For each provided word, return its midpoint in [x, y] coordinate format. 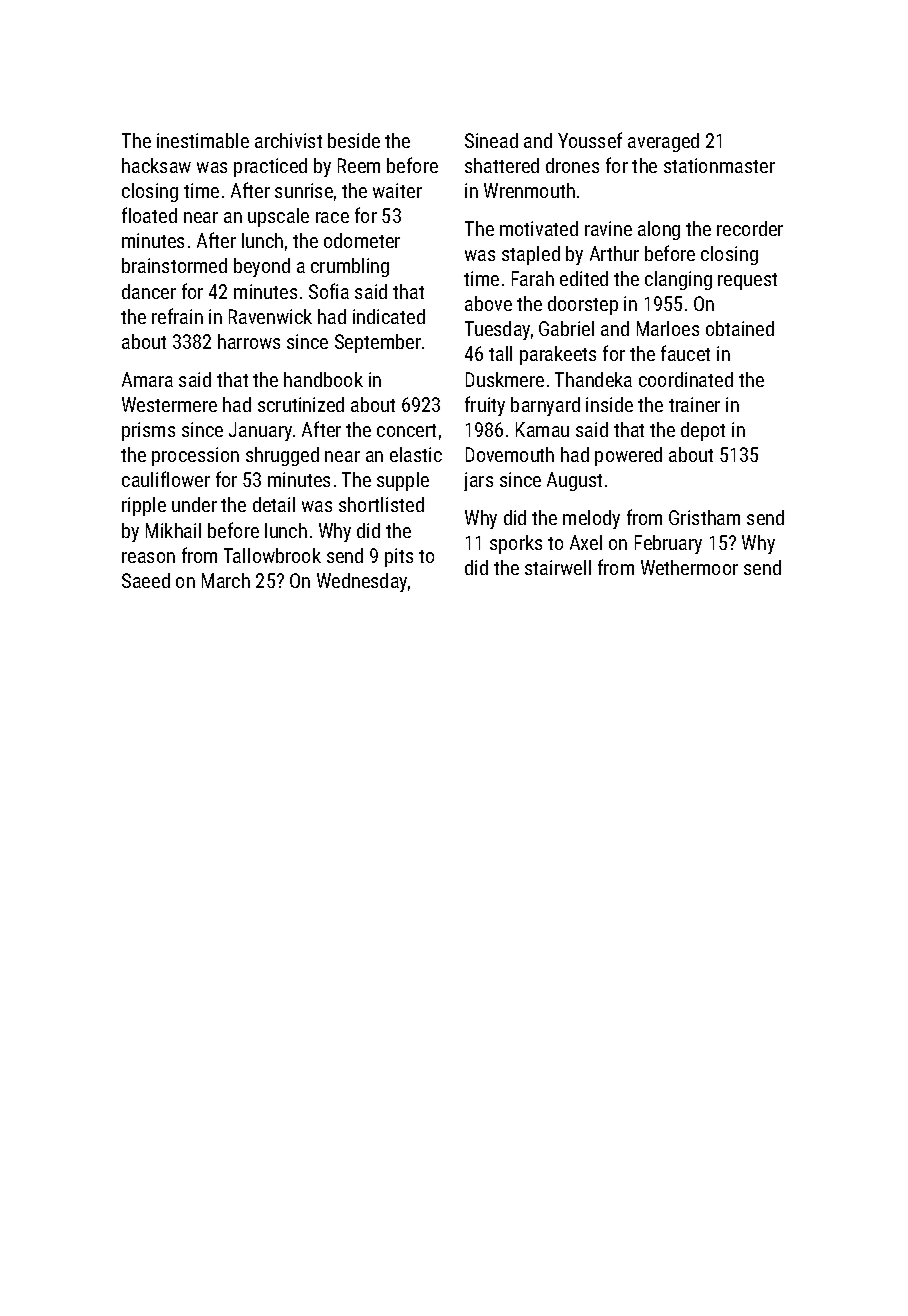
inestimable [203, 140]
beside [354, 140]
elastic [416, 454]
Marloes [668, 328]
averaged [663, 142]
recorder [750, 228]
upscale [278, 217]
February [668, 544]
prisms [148, 431]
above [488, 303]
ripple [144, 506]
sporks [516, 544]
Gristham [704, 517]
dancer [149, 291]
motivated [539, 228]
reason [148, 557]
